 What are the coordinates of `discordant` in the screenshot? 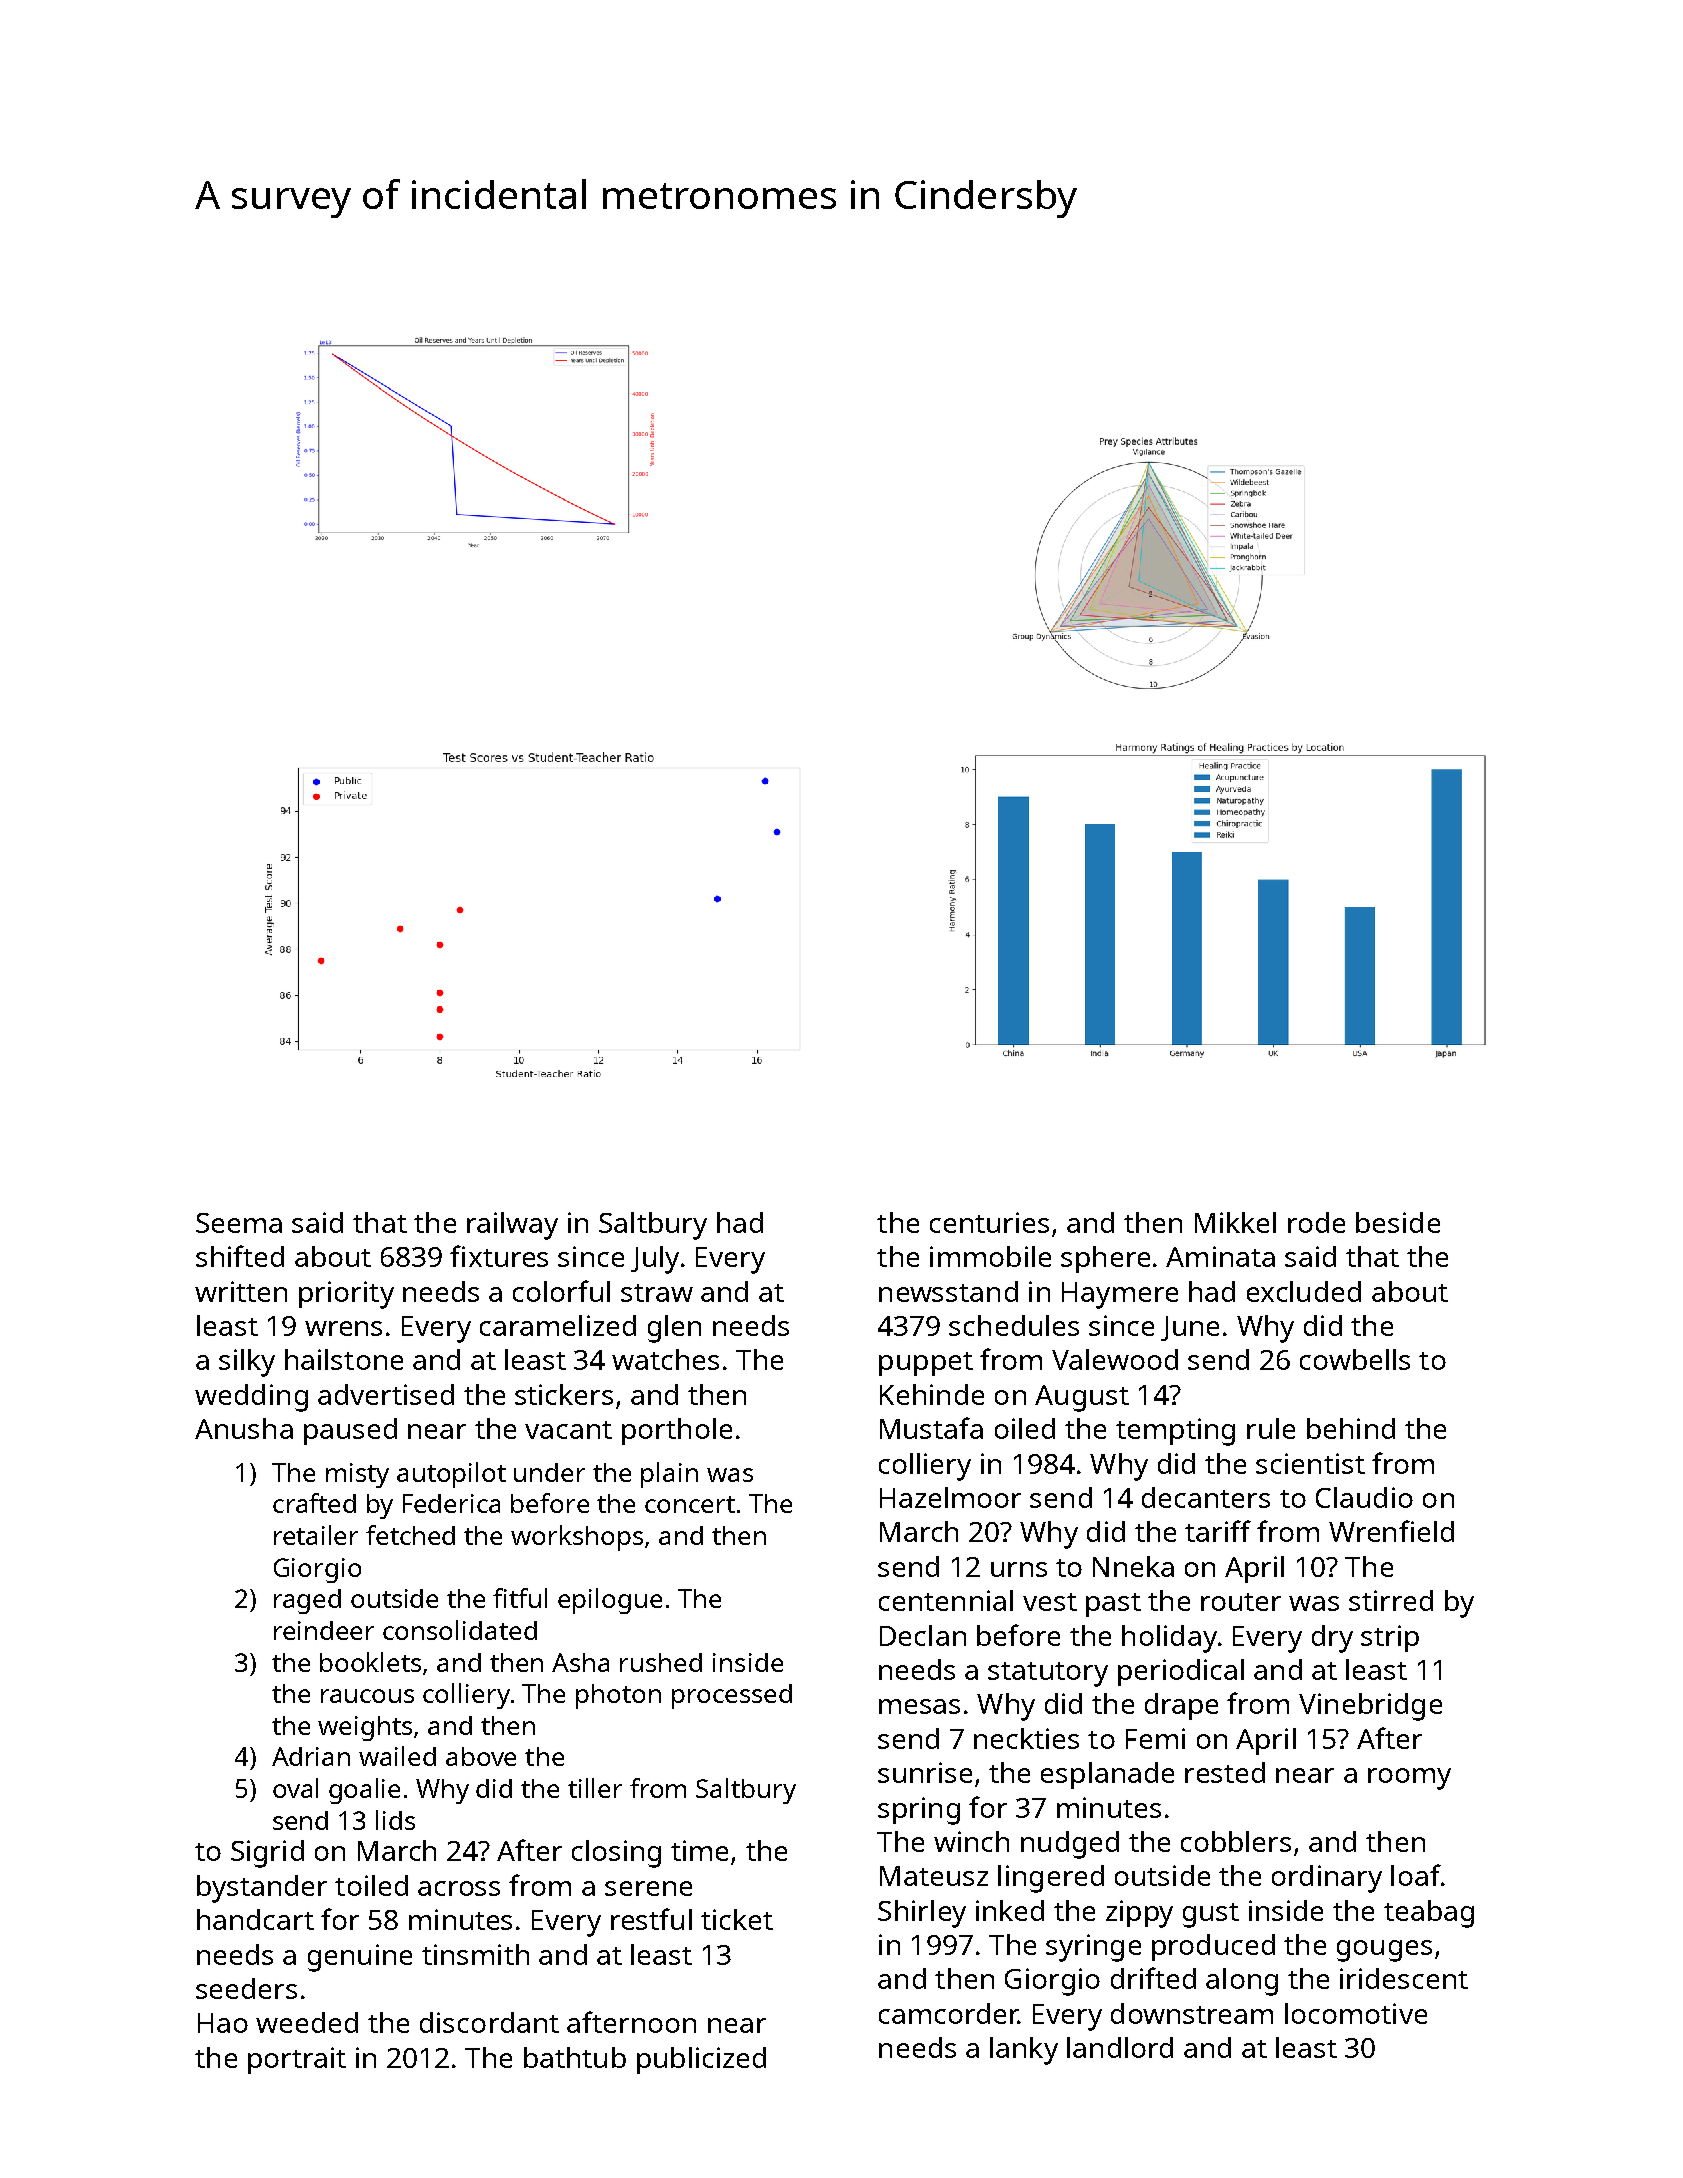 It's located at (489, 2022).
